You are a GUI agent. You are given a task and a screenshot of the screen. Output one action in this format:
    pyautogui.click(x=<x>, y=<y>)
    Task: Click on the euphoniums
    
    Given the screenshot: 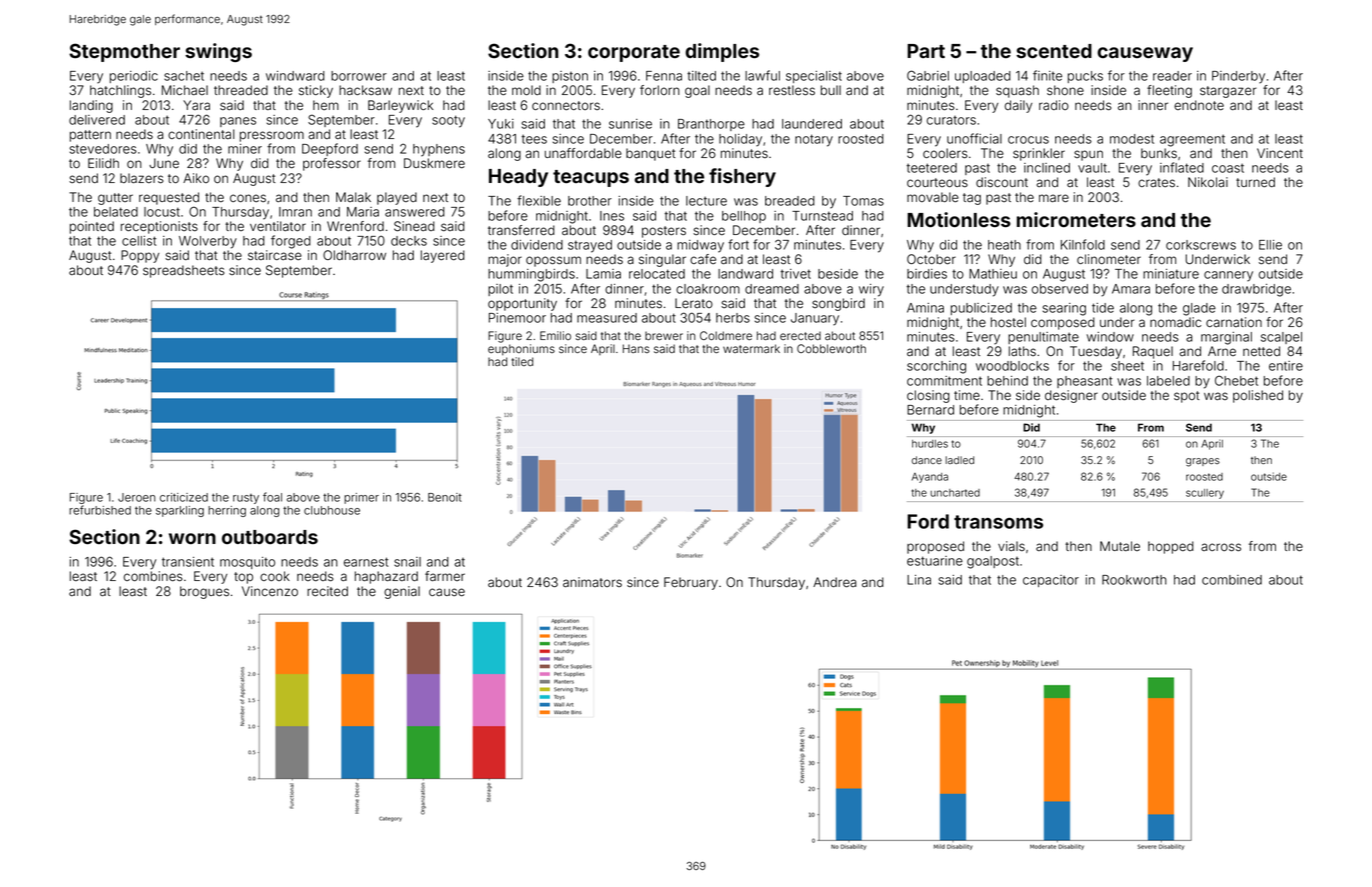 What is the action you would take?
    pyautogui.click(x=521, y=350)
